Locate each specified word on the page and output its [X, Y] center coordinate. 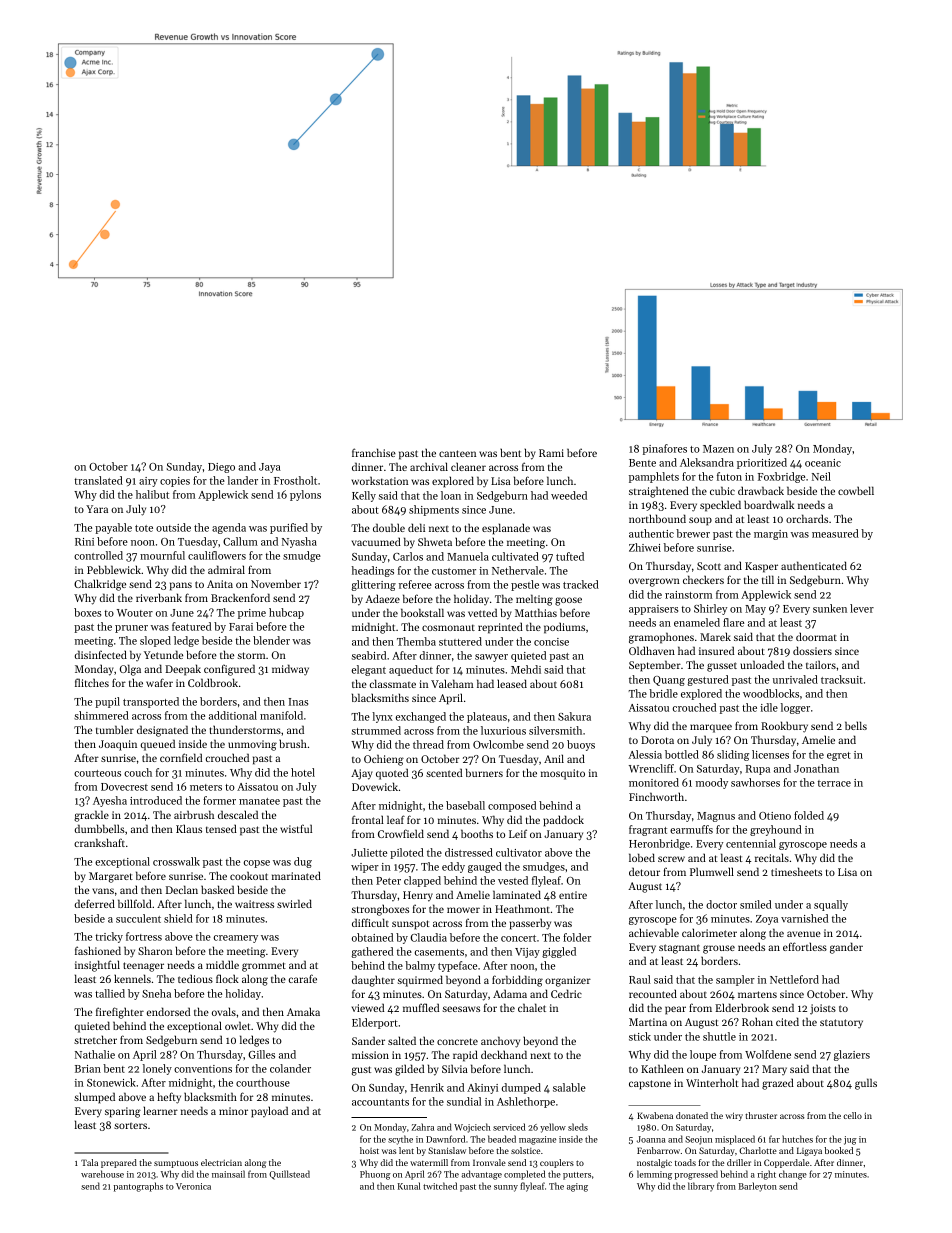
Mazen [718, 449]
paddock [563, 821]
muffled [421, 1007]
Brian [88, 1069]
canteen [457, 453]
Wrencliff [651, 768]
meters [206, 787]
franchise [374, 452]
